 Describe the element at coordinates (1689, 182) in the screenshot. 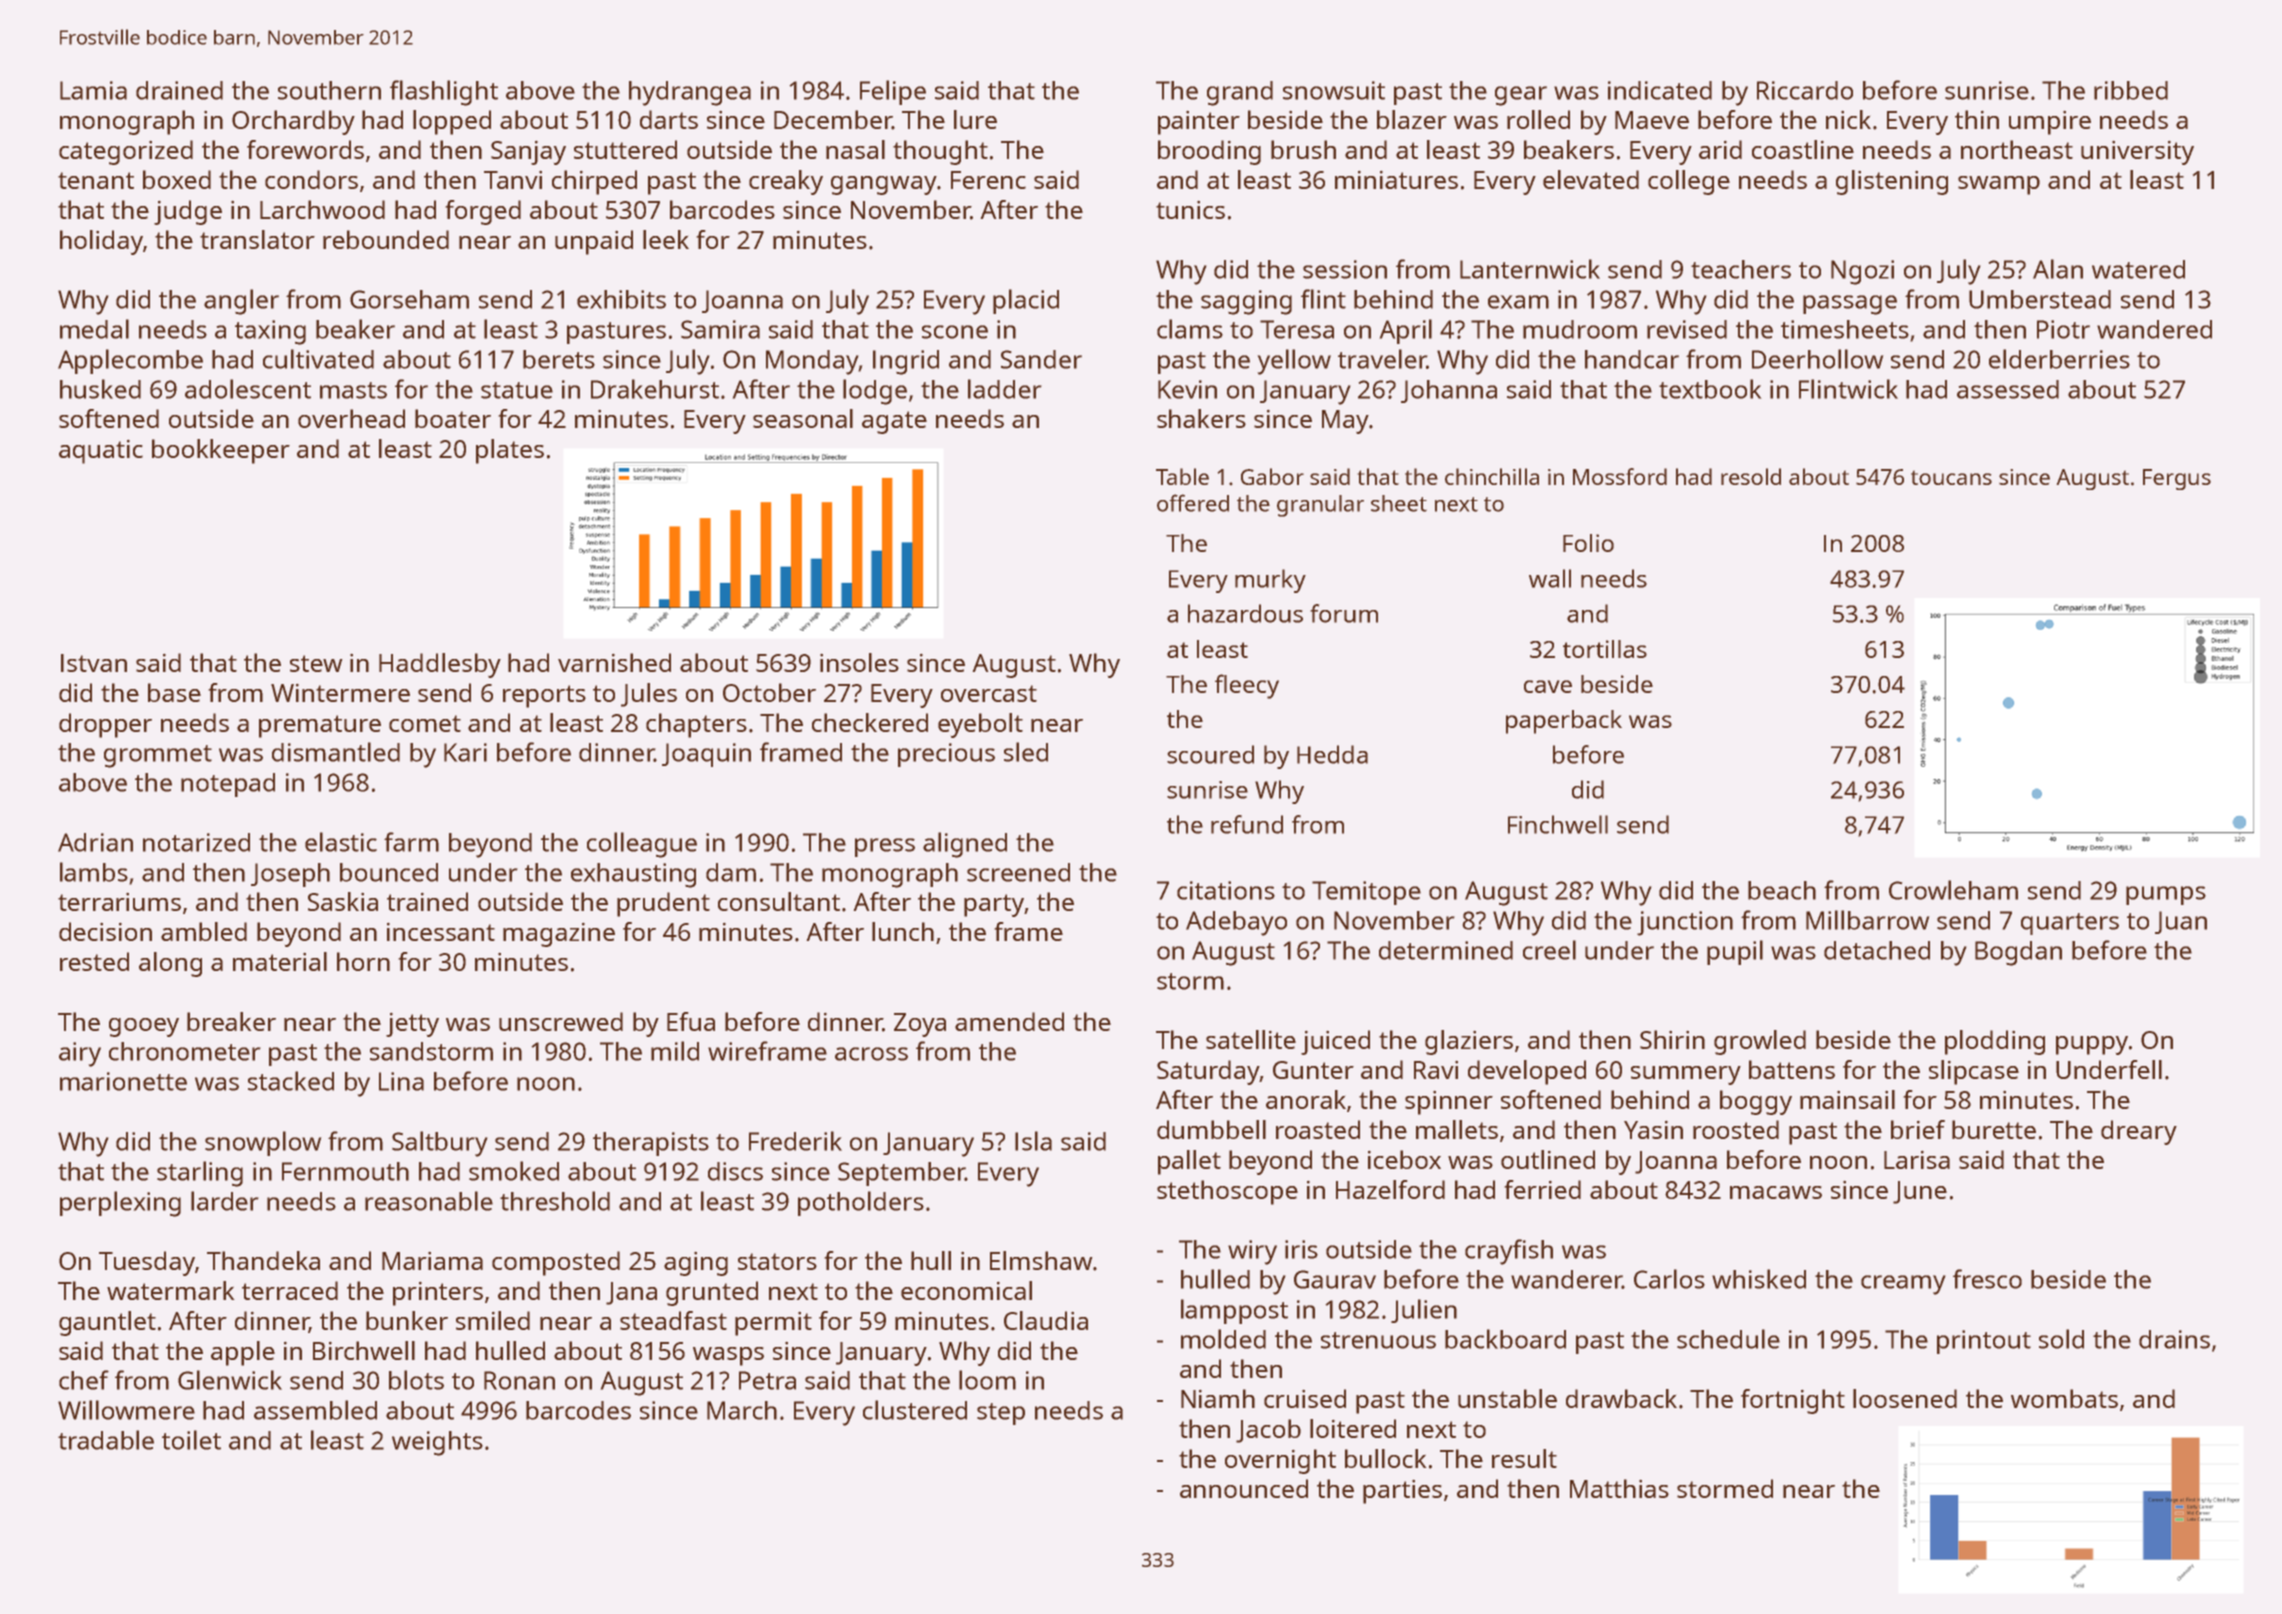

I see `college` at that location.
